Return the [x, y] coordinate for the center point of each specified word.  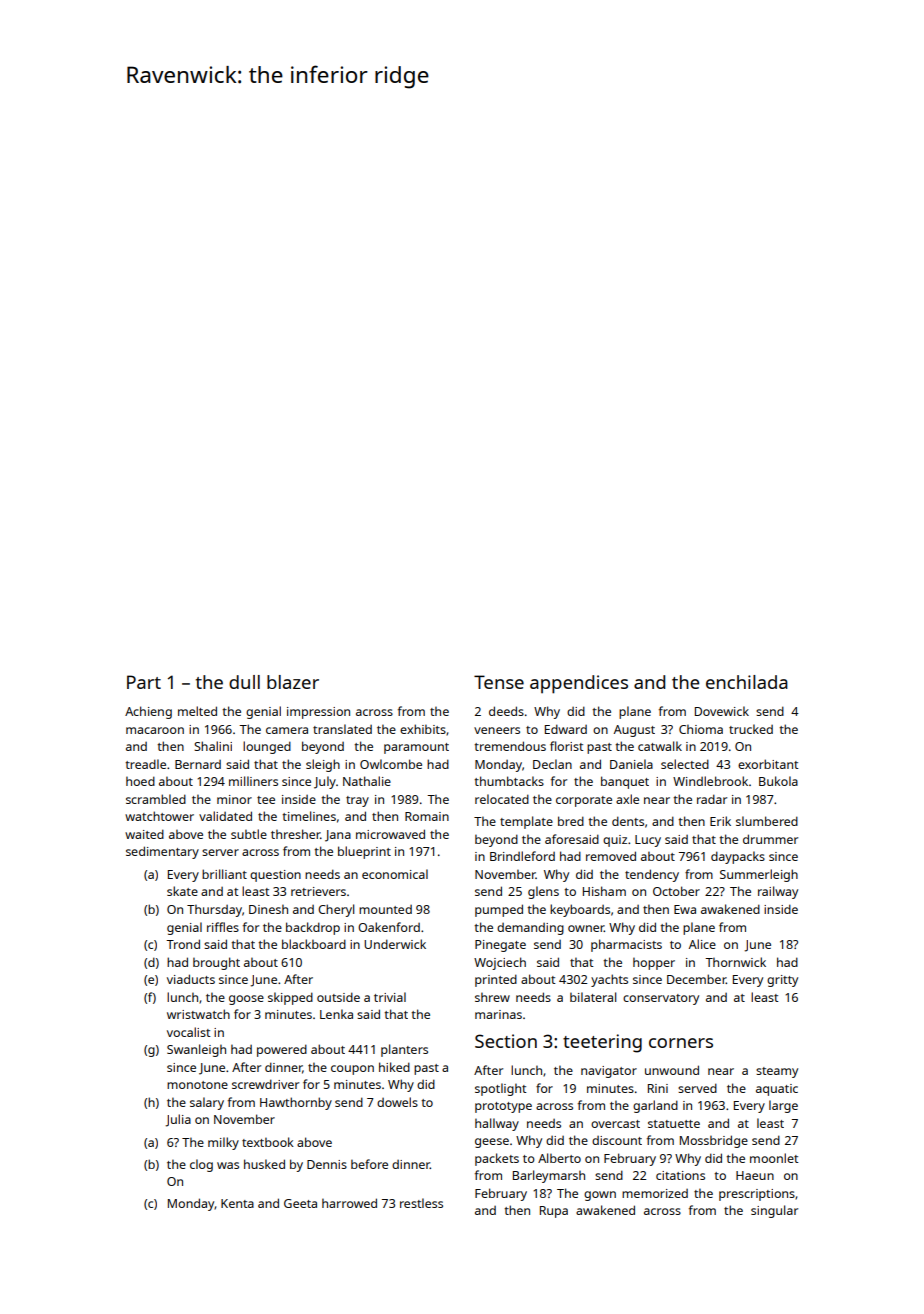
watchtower [159, 816]
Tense [499, 682]
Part [144, 682]
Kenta [237, 1203]
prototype [503, 1107]
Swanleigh [196, 1050]
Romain [427, 816]
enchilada [747, 682]
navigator [609, 1072]
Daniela [631, 764]
